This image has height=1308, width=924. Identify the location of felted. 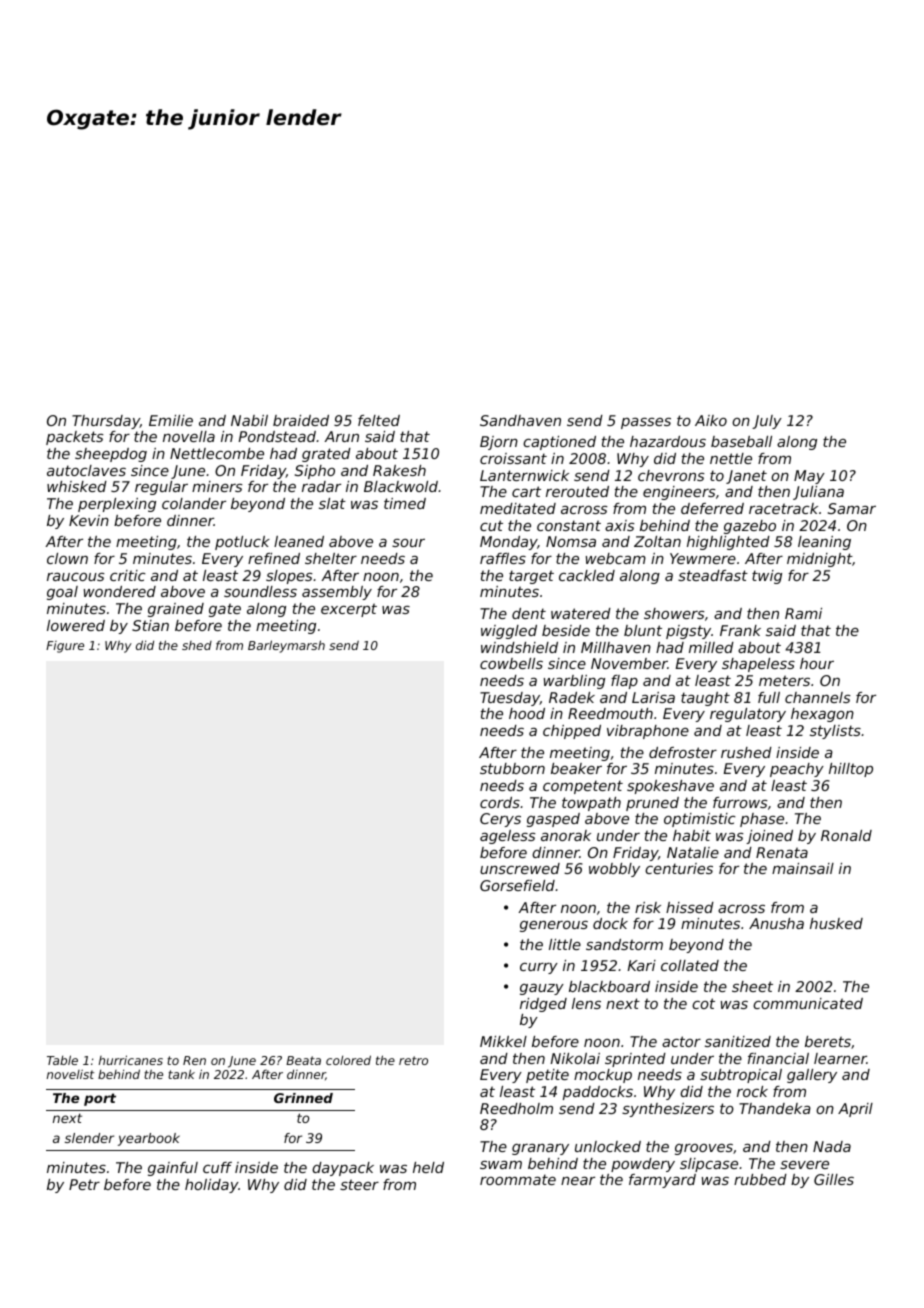
(379, 420).
